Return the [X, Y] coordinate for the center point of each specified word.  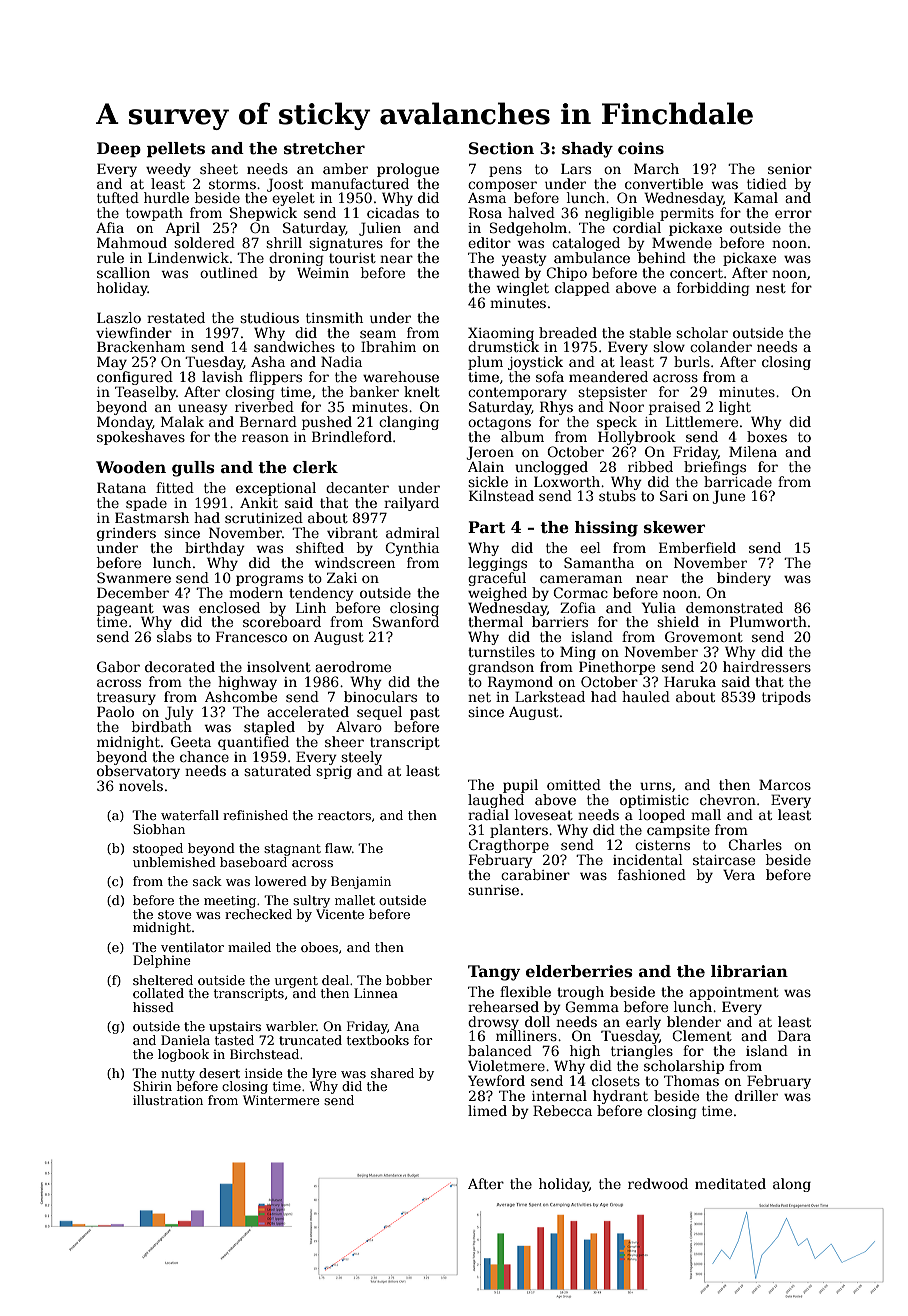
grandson [501, 668]
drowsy [493, 1023]
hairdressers [767, 666]
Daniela [185, 1040]
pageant [125, 609]
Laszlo [119, 317]
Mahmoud [132, 242]
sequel [379, 713]
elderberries [579, 971]
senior [790, 169]
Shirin [152, 1086]
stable [650, 332]
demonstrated [734, 607]
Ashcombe [241, 696]
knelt [422, 391]
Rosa [485, 212]
